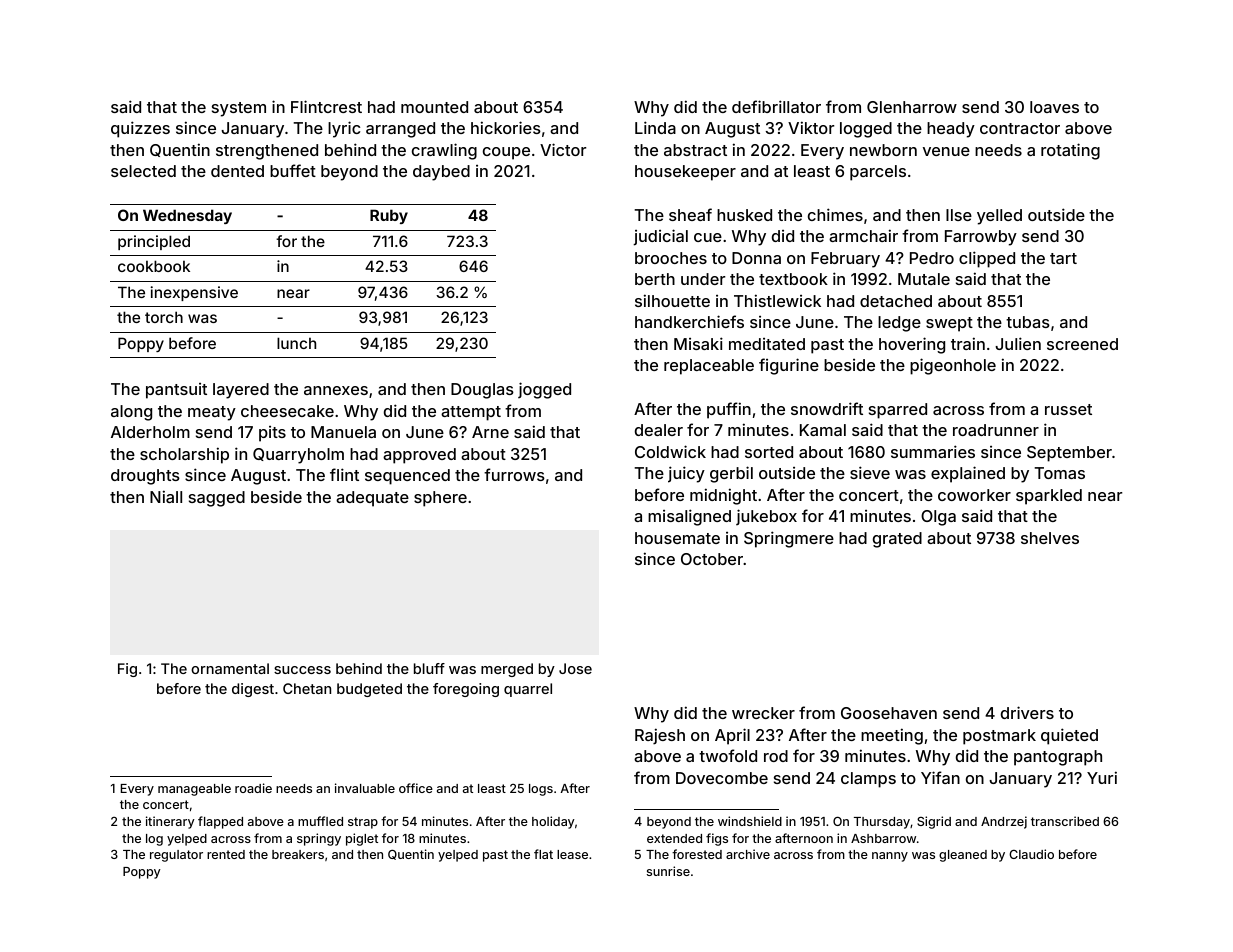 The height and width of the screenshot is (952, 1233). Describe the element at coordinates (668, 871) in the screenshot. I see `sunrise` at that location.
